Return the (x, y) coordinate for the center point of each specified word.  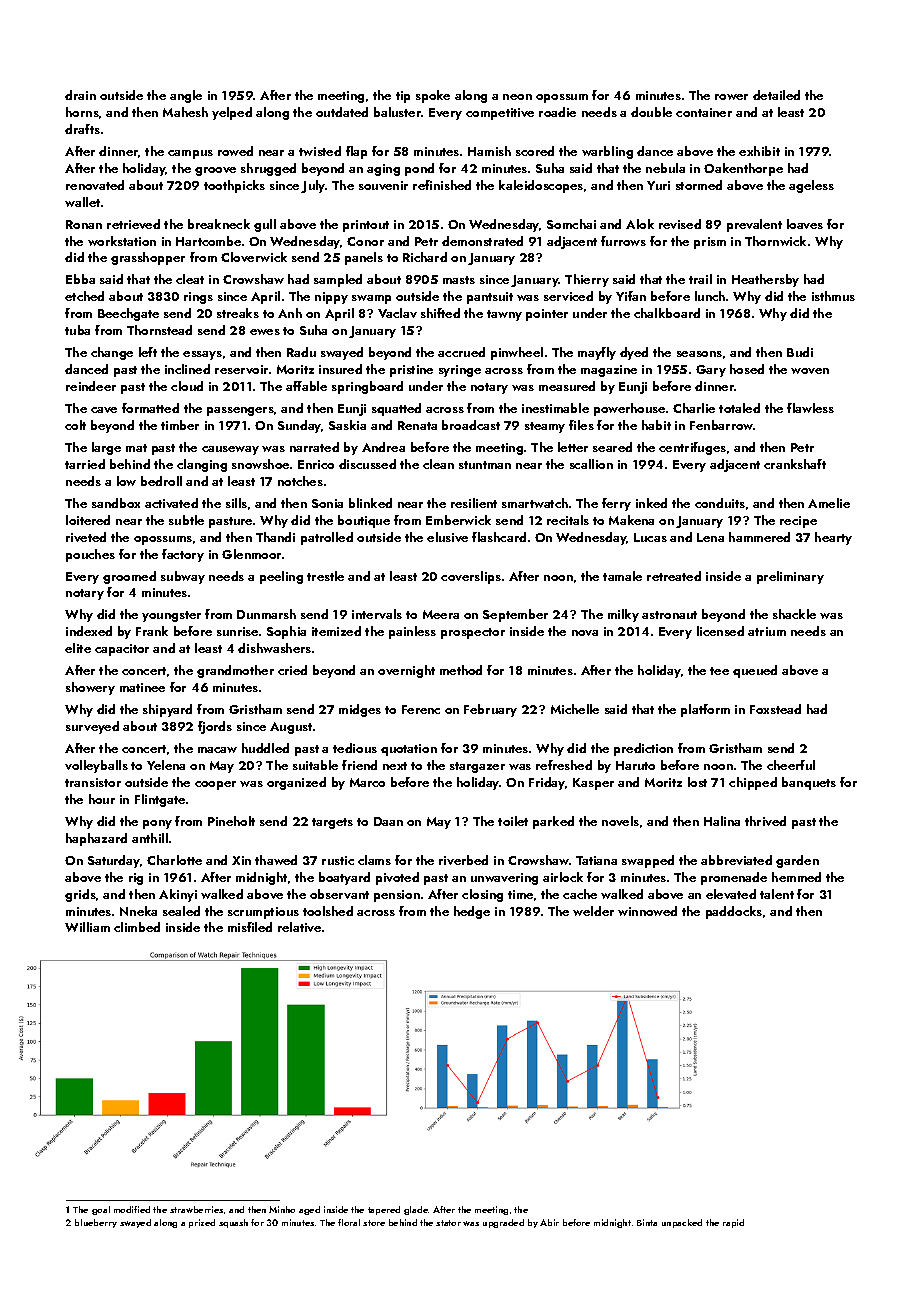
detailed (776, 95)
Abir (549, 1222)
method (461, 670)
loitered (88, 520)
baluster (397, 112)
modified (132, 1209)
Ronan (84, 224)
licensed (720, 631)
